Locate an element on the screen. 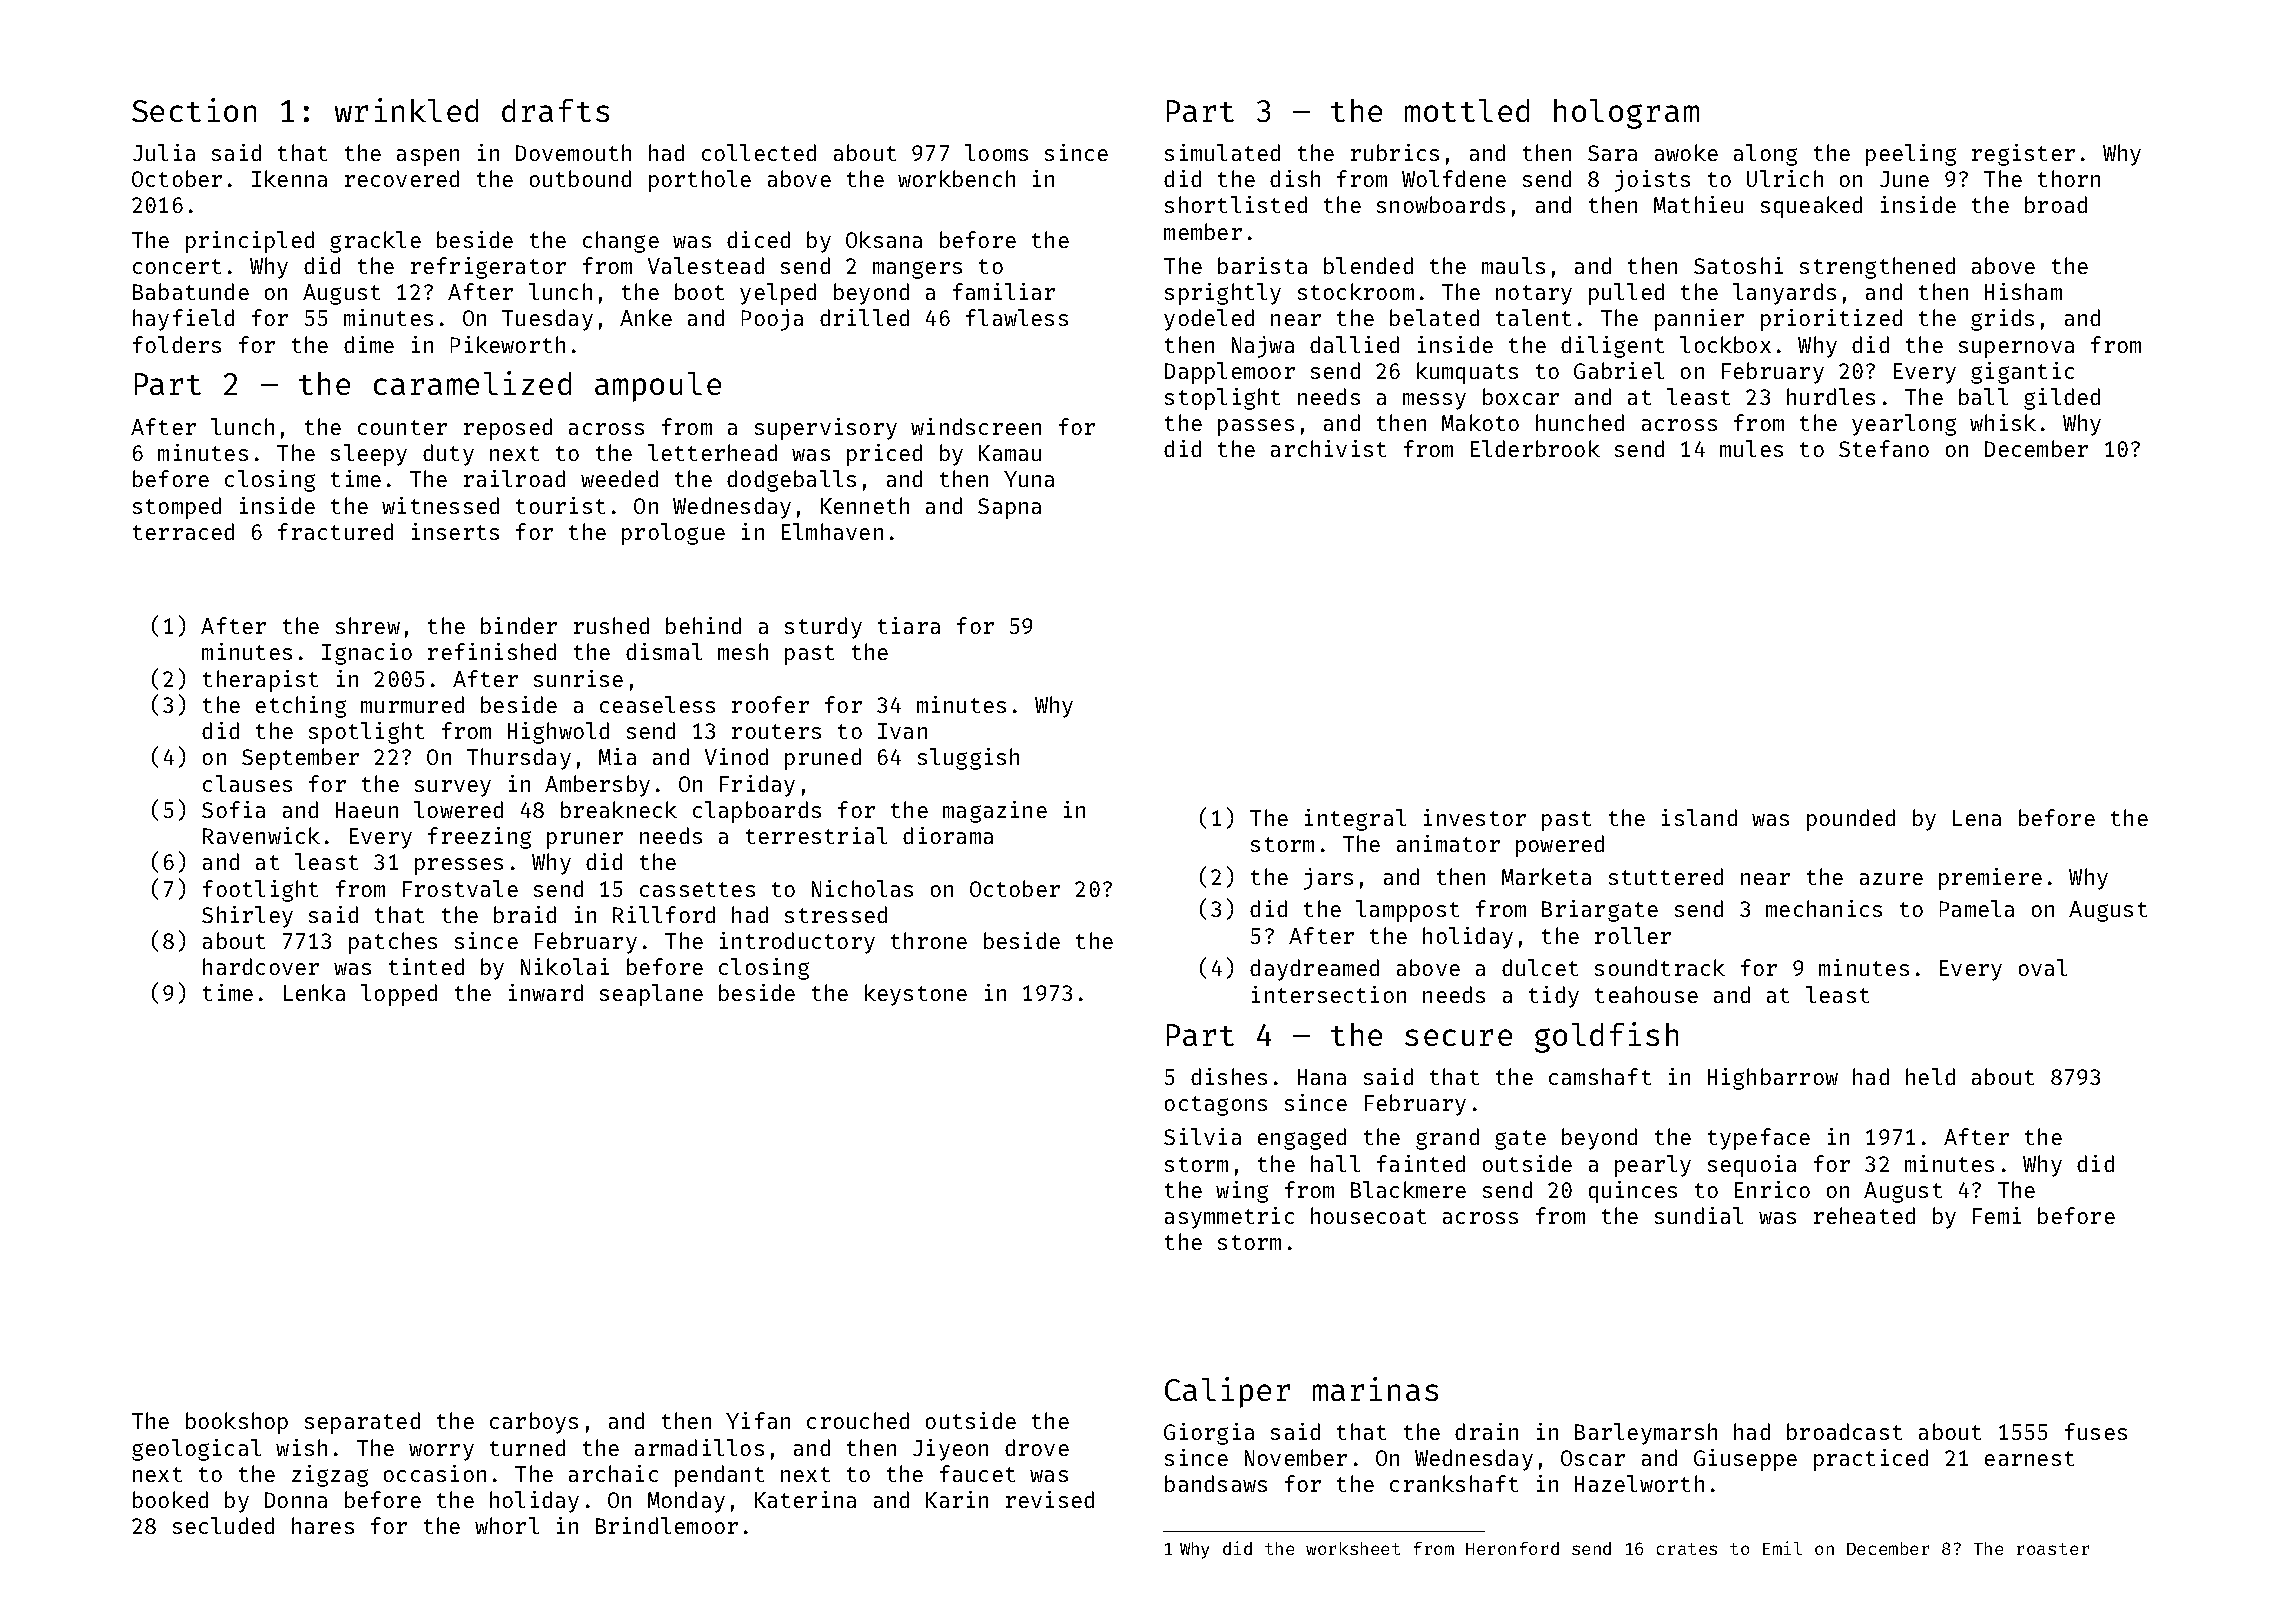 The width and height of the screenshot is (2282, 1614). held is located at coordinates (1930, 1076).
